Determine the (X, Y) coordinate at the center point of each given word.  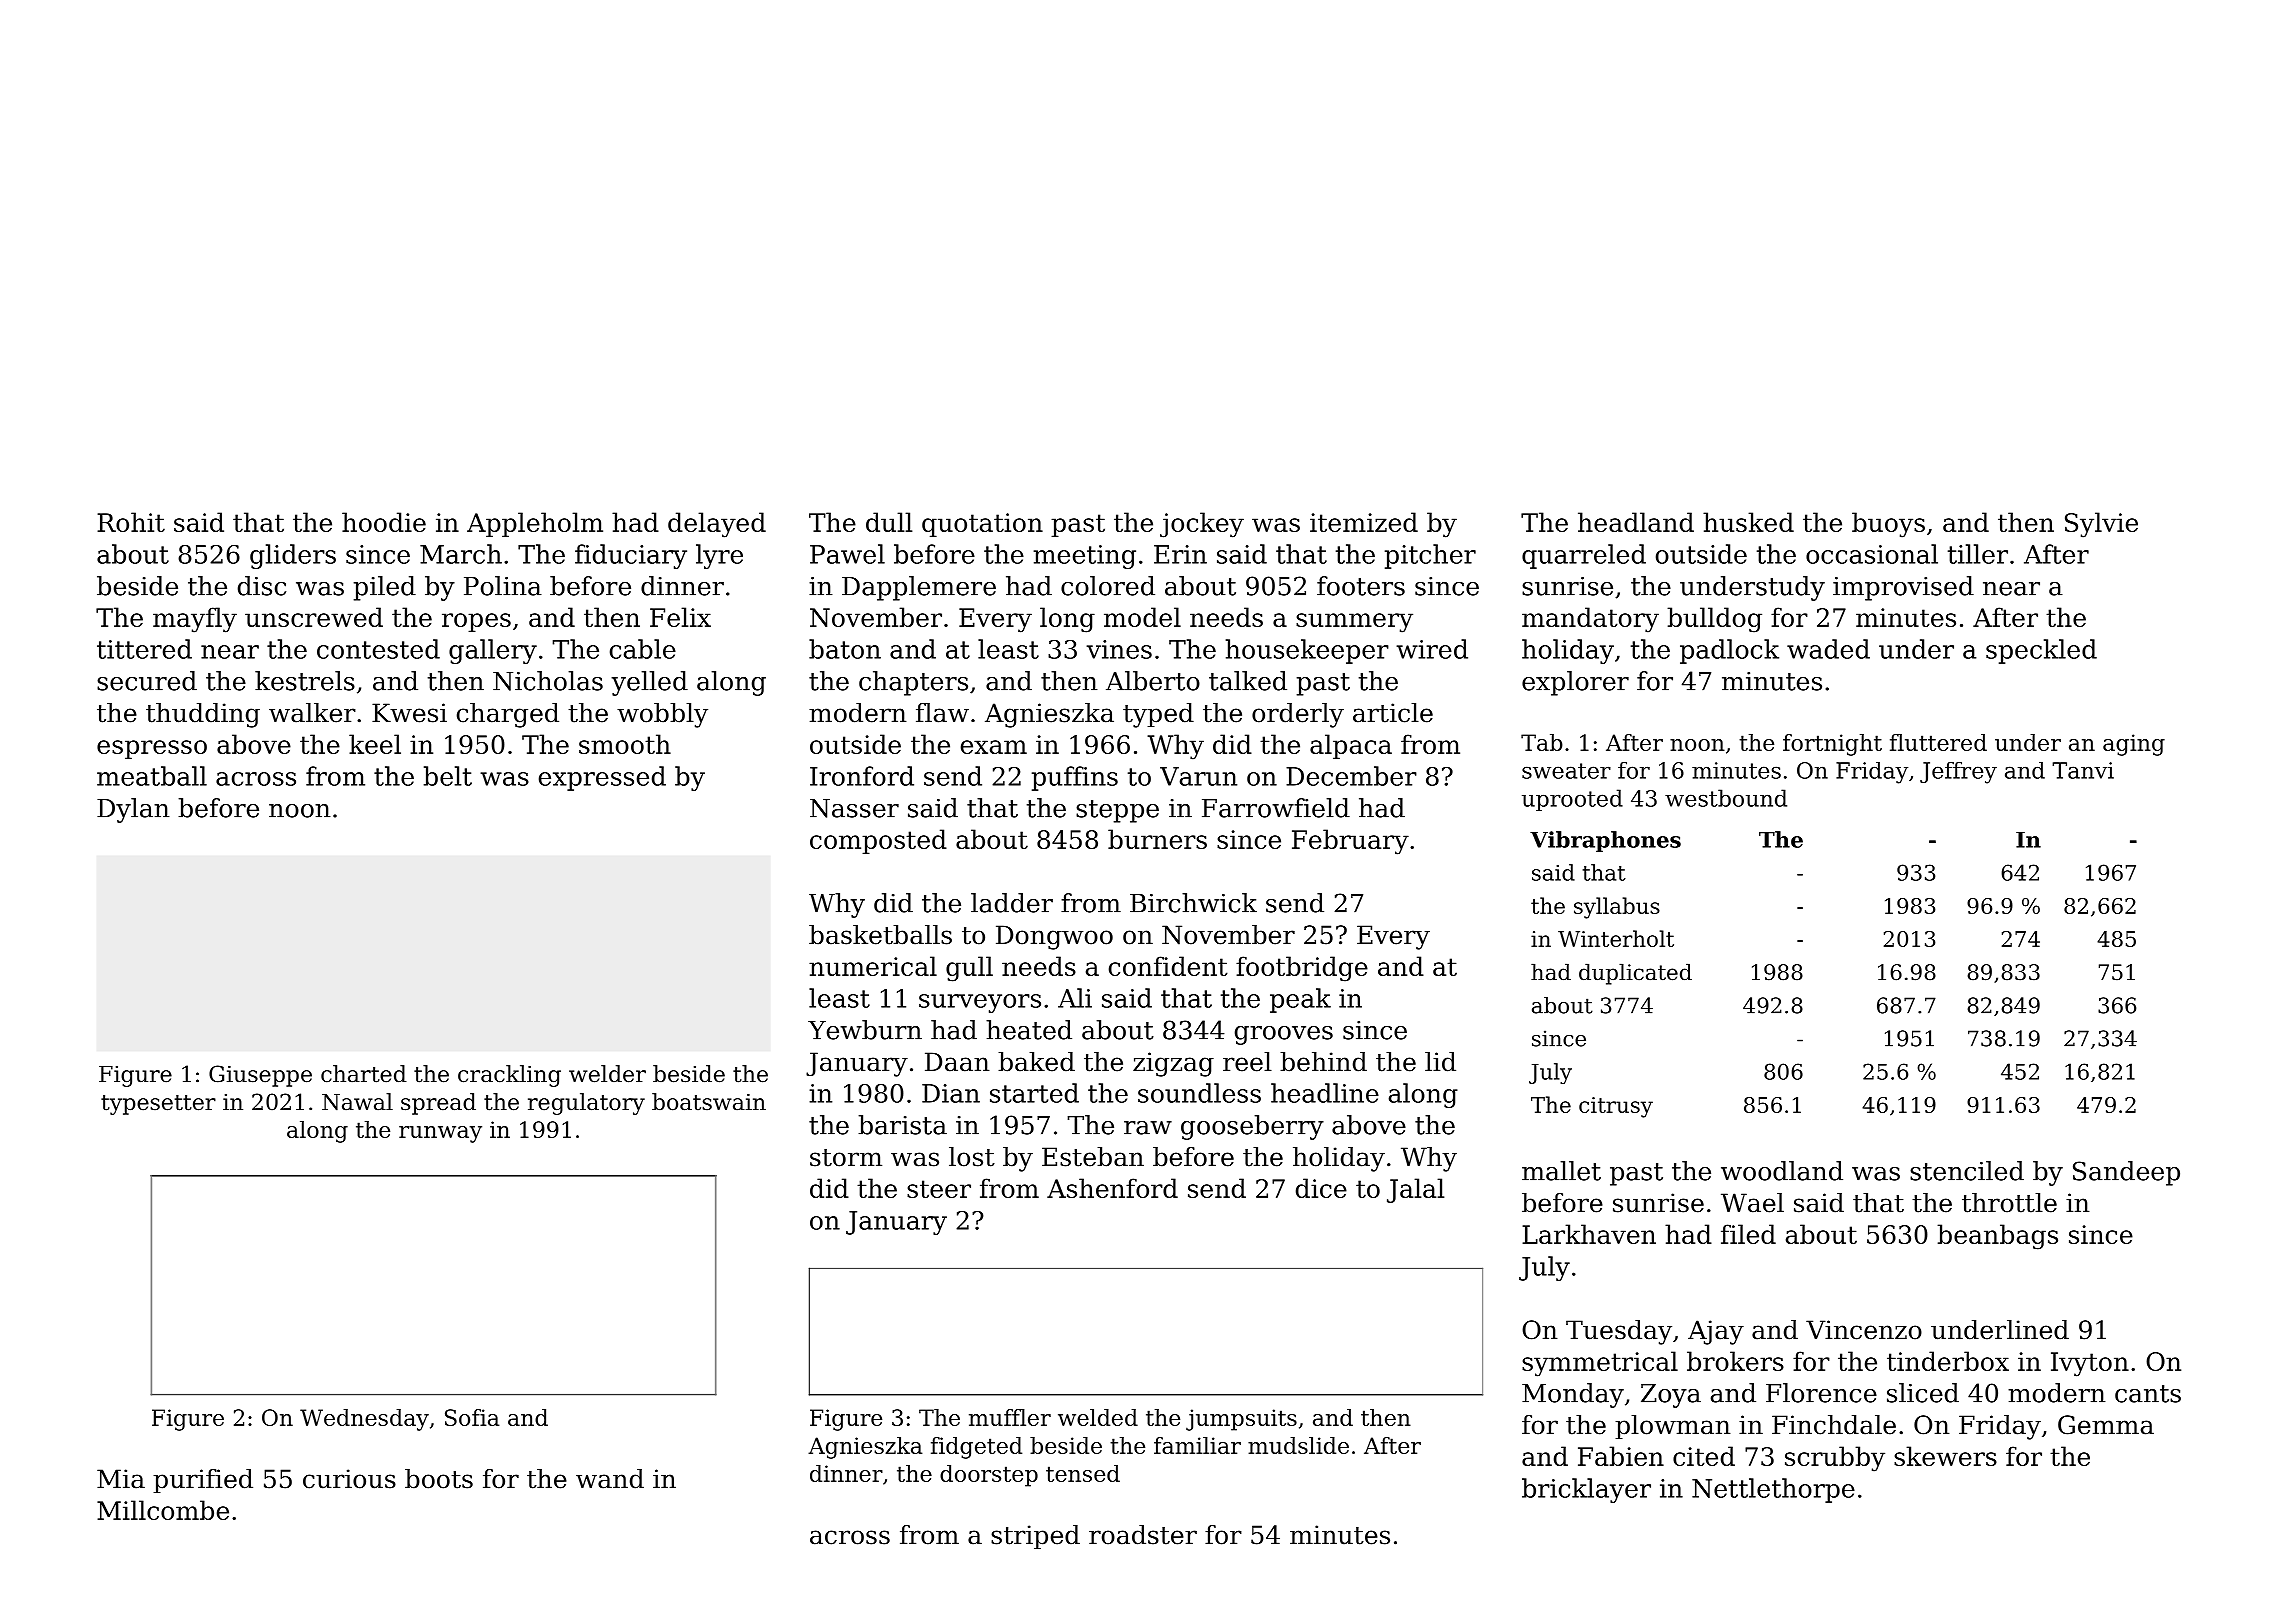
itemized (1364, 522)
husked (1748, 522)
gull (969, 969)
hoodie (384, 522)
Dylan (133, 810)
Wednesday (364, 1420)
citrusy (1616, 1107)
